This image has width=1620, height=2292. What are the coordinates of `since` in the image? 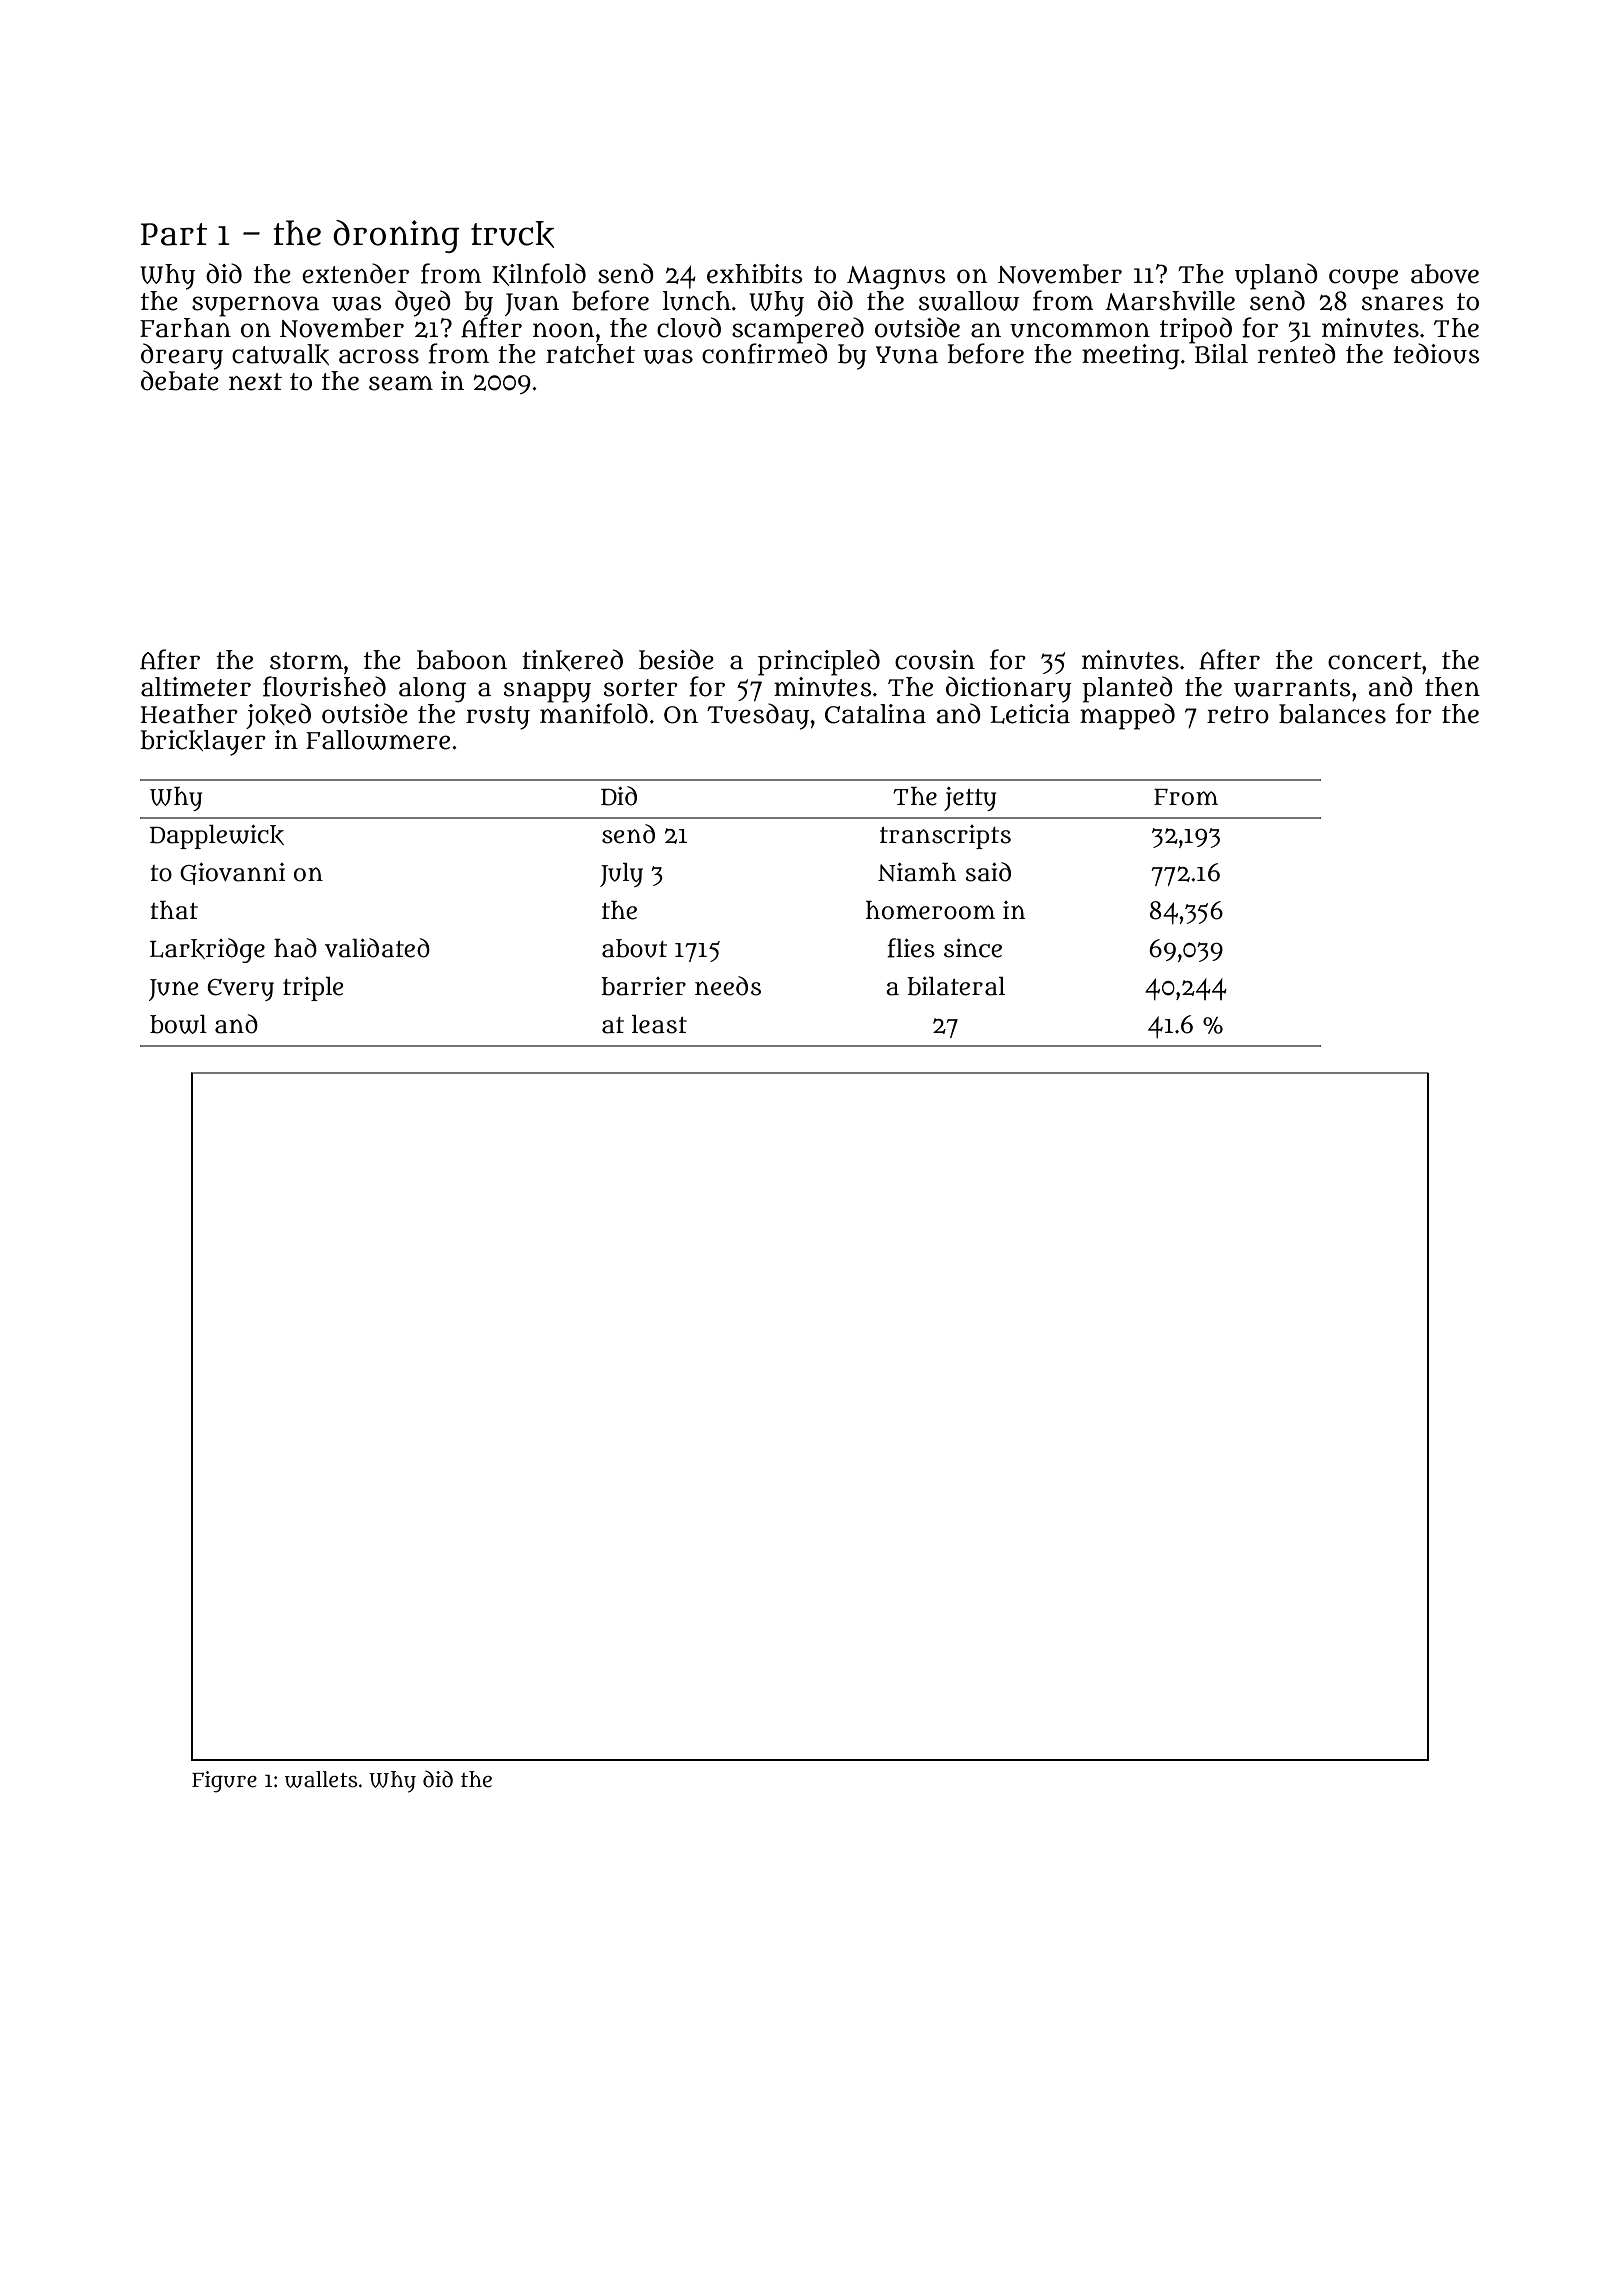 It's located at (973, 948).
